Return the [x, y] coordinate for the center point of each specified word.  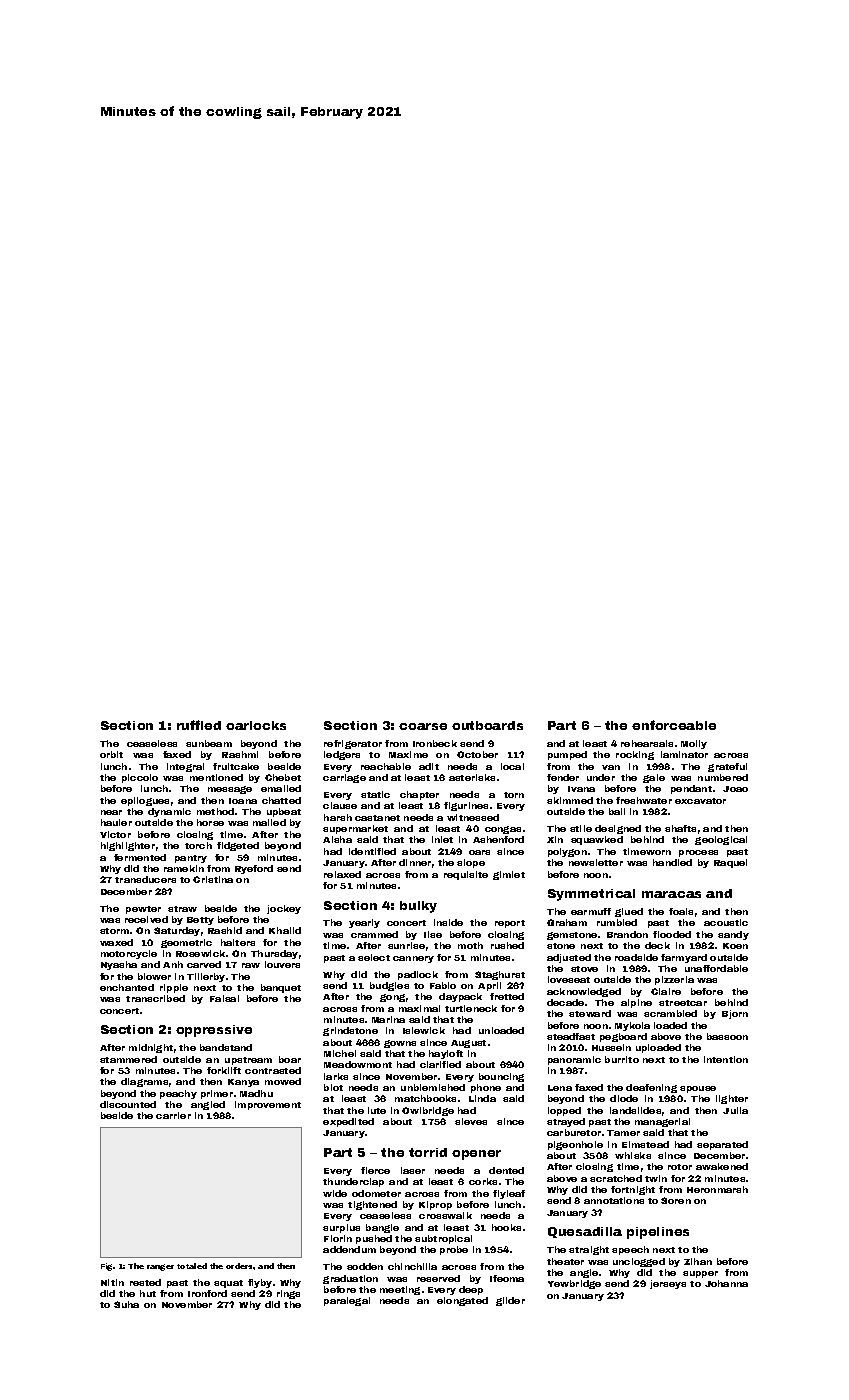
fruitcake [236, 766]
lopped [564, 1111]
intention [726, 1059]
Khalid [285, 930]
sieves [471, 1121]
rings [288, 1294]
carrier [173, 1115]
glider [510, 1301]
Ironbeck [435, 743]
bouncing [501, 1077]
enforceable [674, 725]
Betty [200, 921]
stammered [128, 1059]
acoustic [726, 922]
